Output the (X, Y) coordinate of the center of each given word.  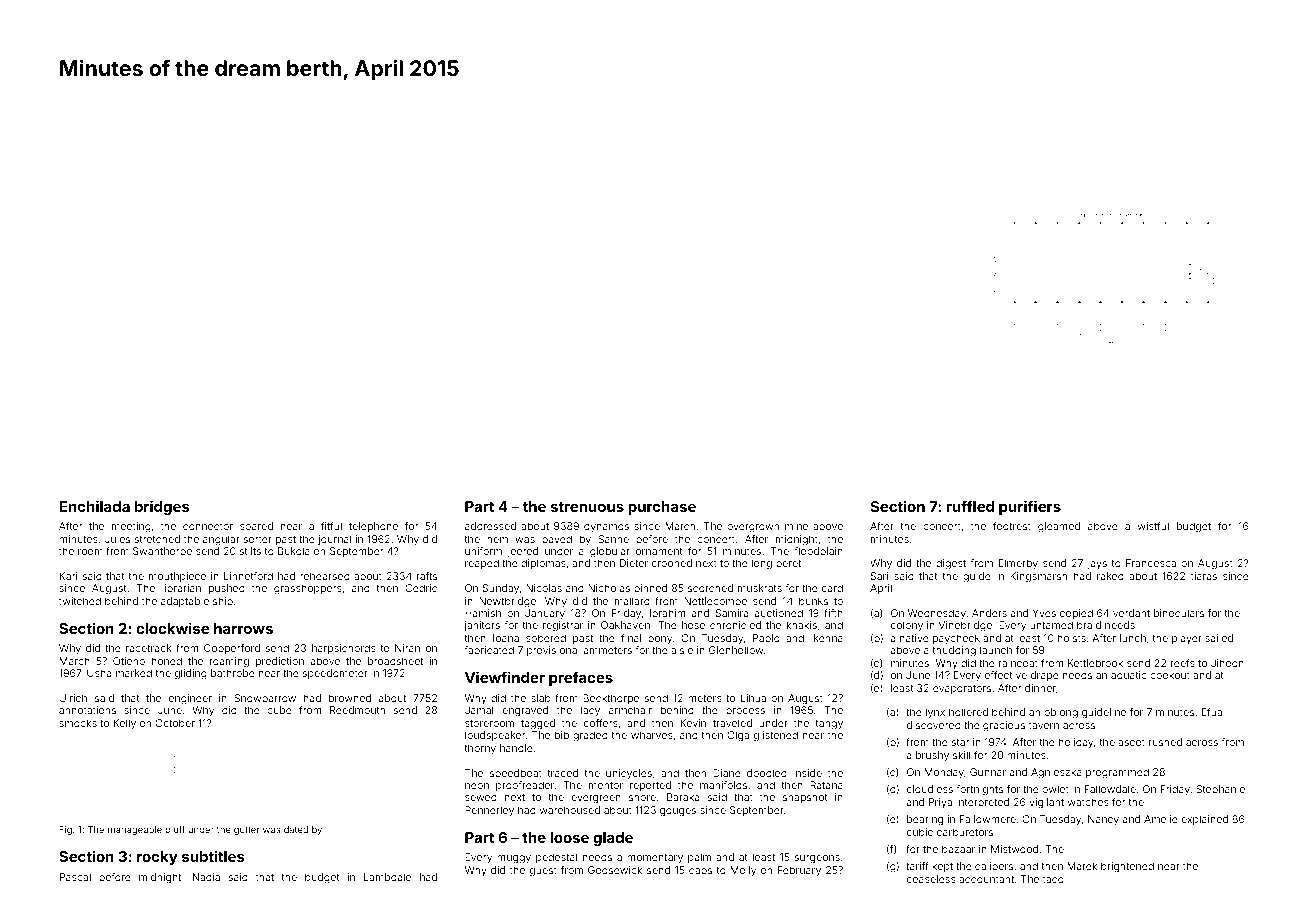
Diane (727, 773)
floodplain (818, 552)
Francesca (1151, 563)
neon (477, 786)
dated (296, 829)
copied (1076, 614)
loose (569, 837)
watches (1088, 802)
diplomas (543, 564)
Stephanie (1220, 790)
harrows (243, 628)
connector (208, 526)
